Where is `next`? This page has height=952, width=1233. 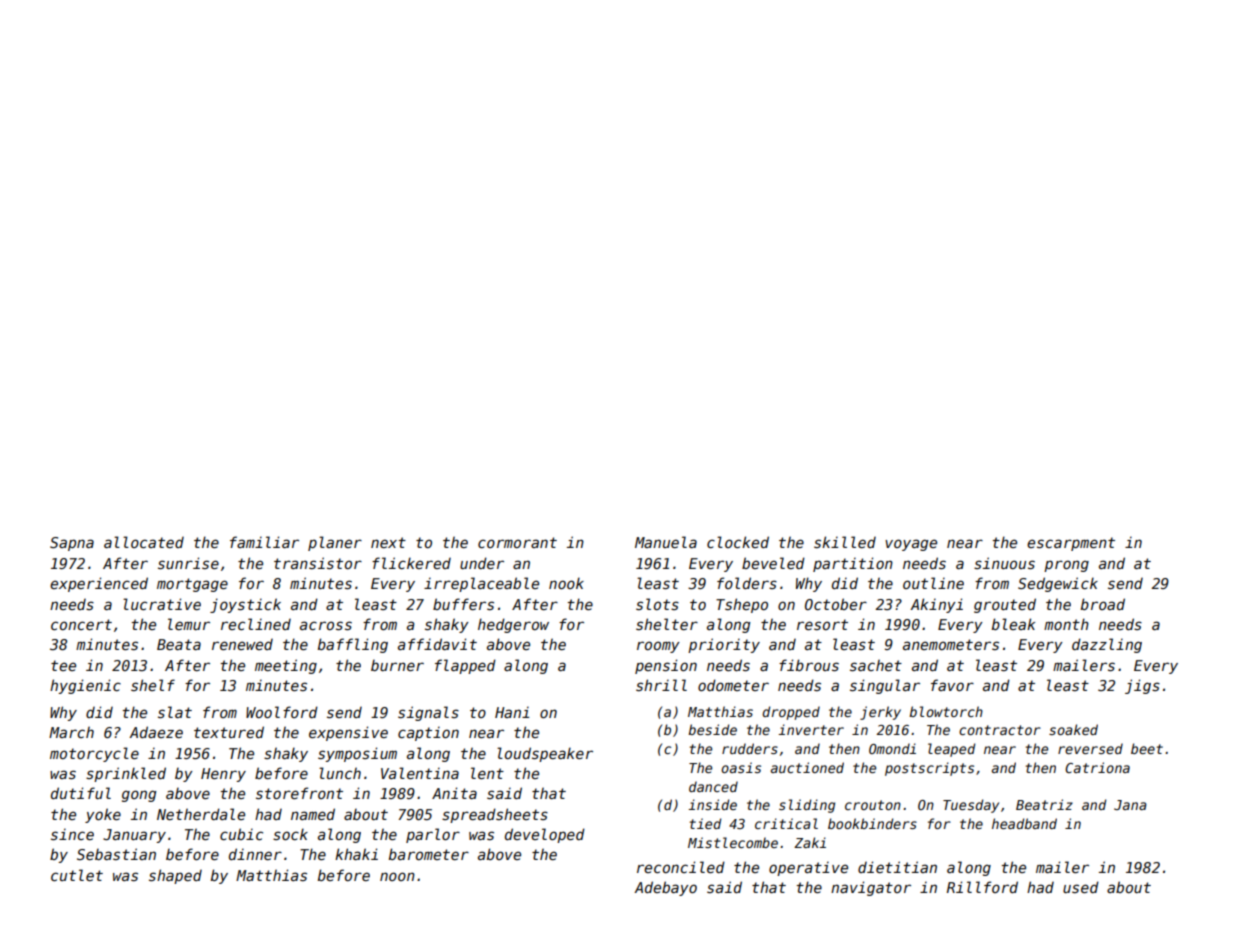 next is located at coordinates (388, 542).
